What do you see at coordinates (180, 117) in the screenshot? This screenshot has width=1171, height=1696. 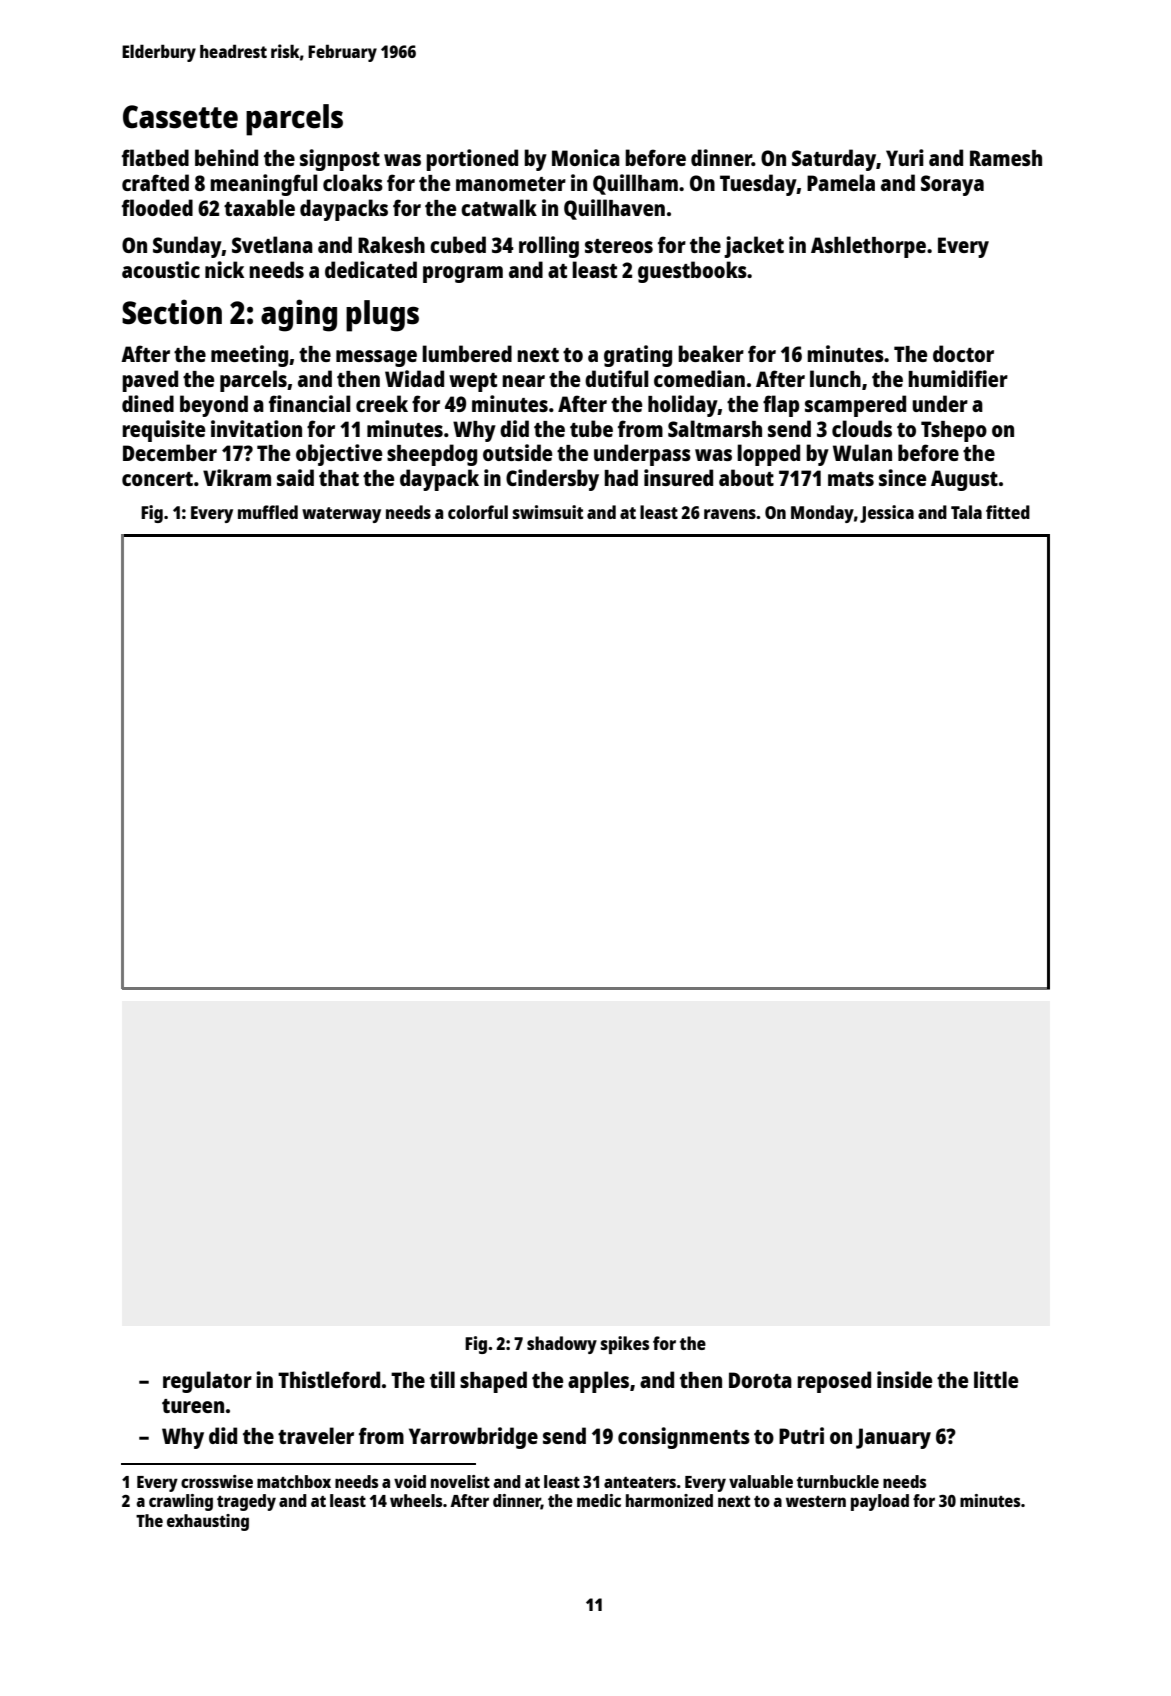 I see `Cassette` at bounding box center [180, 117].
